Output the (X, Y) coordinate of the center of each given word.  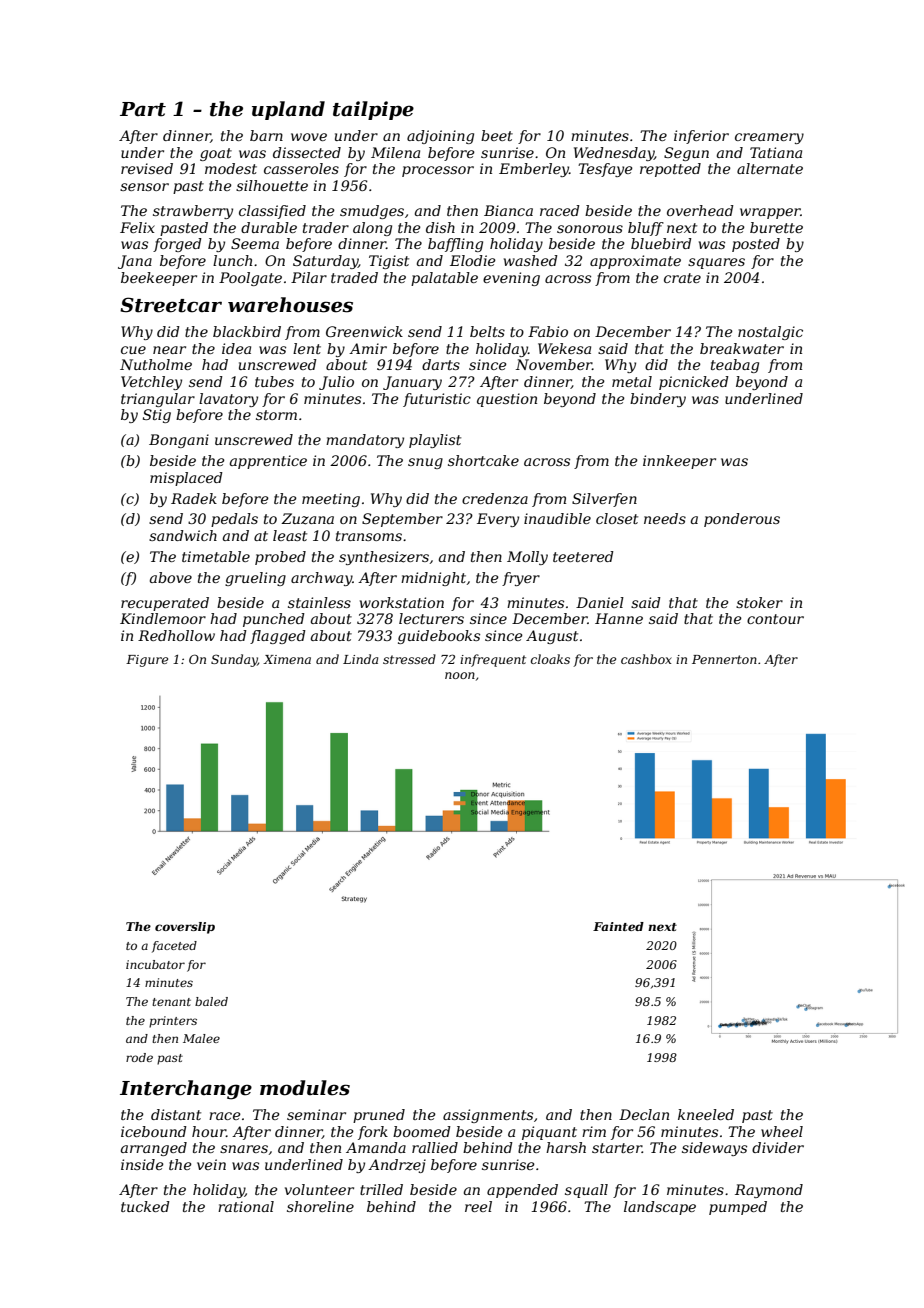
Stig (157, 416)
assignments (488, 1116)
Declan (644, 1114)
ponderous (742, 520)
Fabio (548, 331)
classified (272, 212)
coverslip (185, 928)
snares (244, 1149)
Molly (527, 558)
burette (776, 227)
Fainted (618, 926)
